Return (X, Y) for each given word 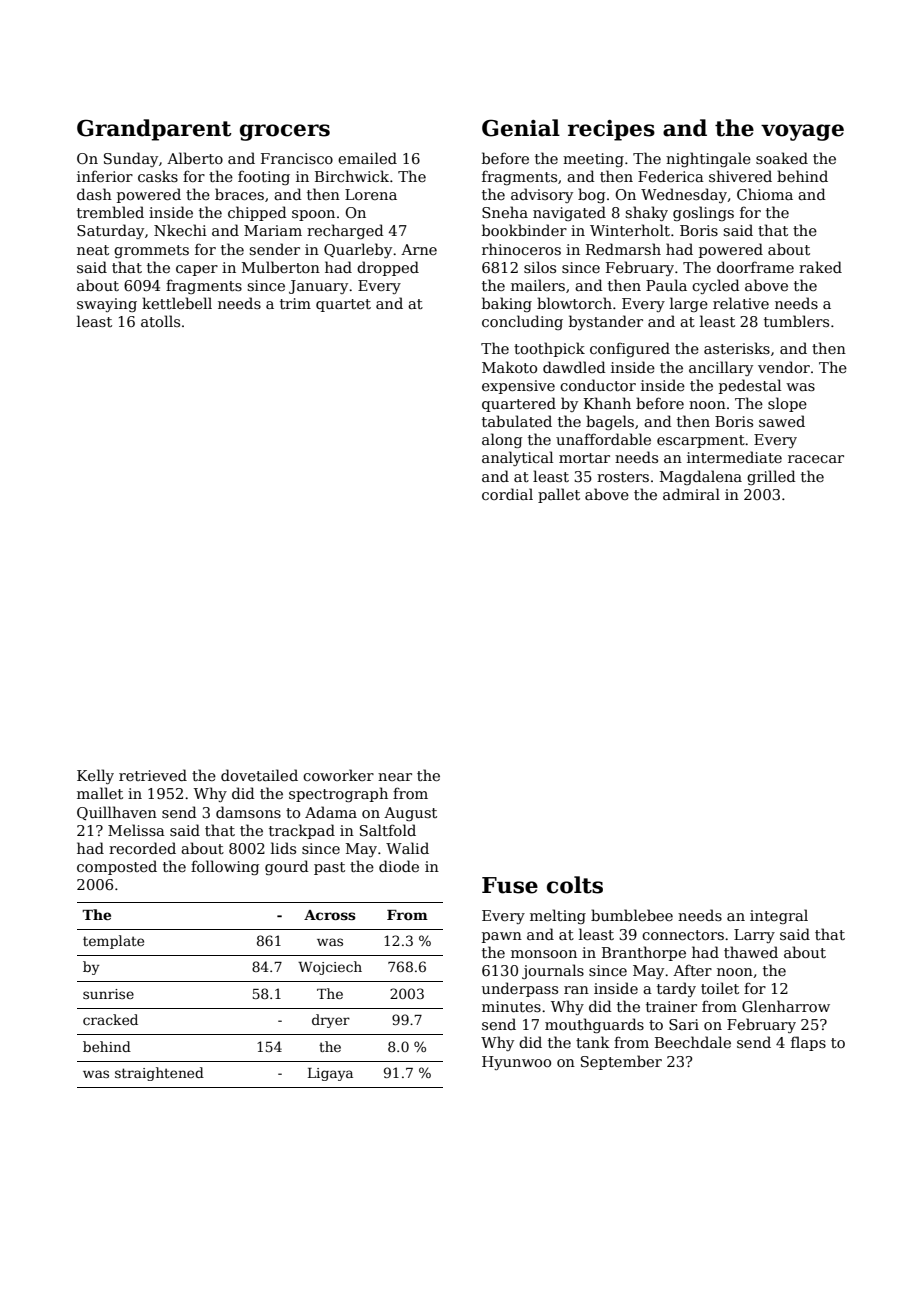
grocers (285, 132)
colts (575, 885)
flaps (808, 1043)
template (113, 942)
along (502, 440)
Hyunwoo (516, 1063)
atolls (160, 321)
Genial (521, 128)
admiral (691, 494)
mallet (100, 793)
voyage (802, 132)
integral (779, 916)
